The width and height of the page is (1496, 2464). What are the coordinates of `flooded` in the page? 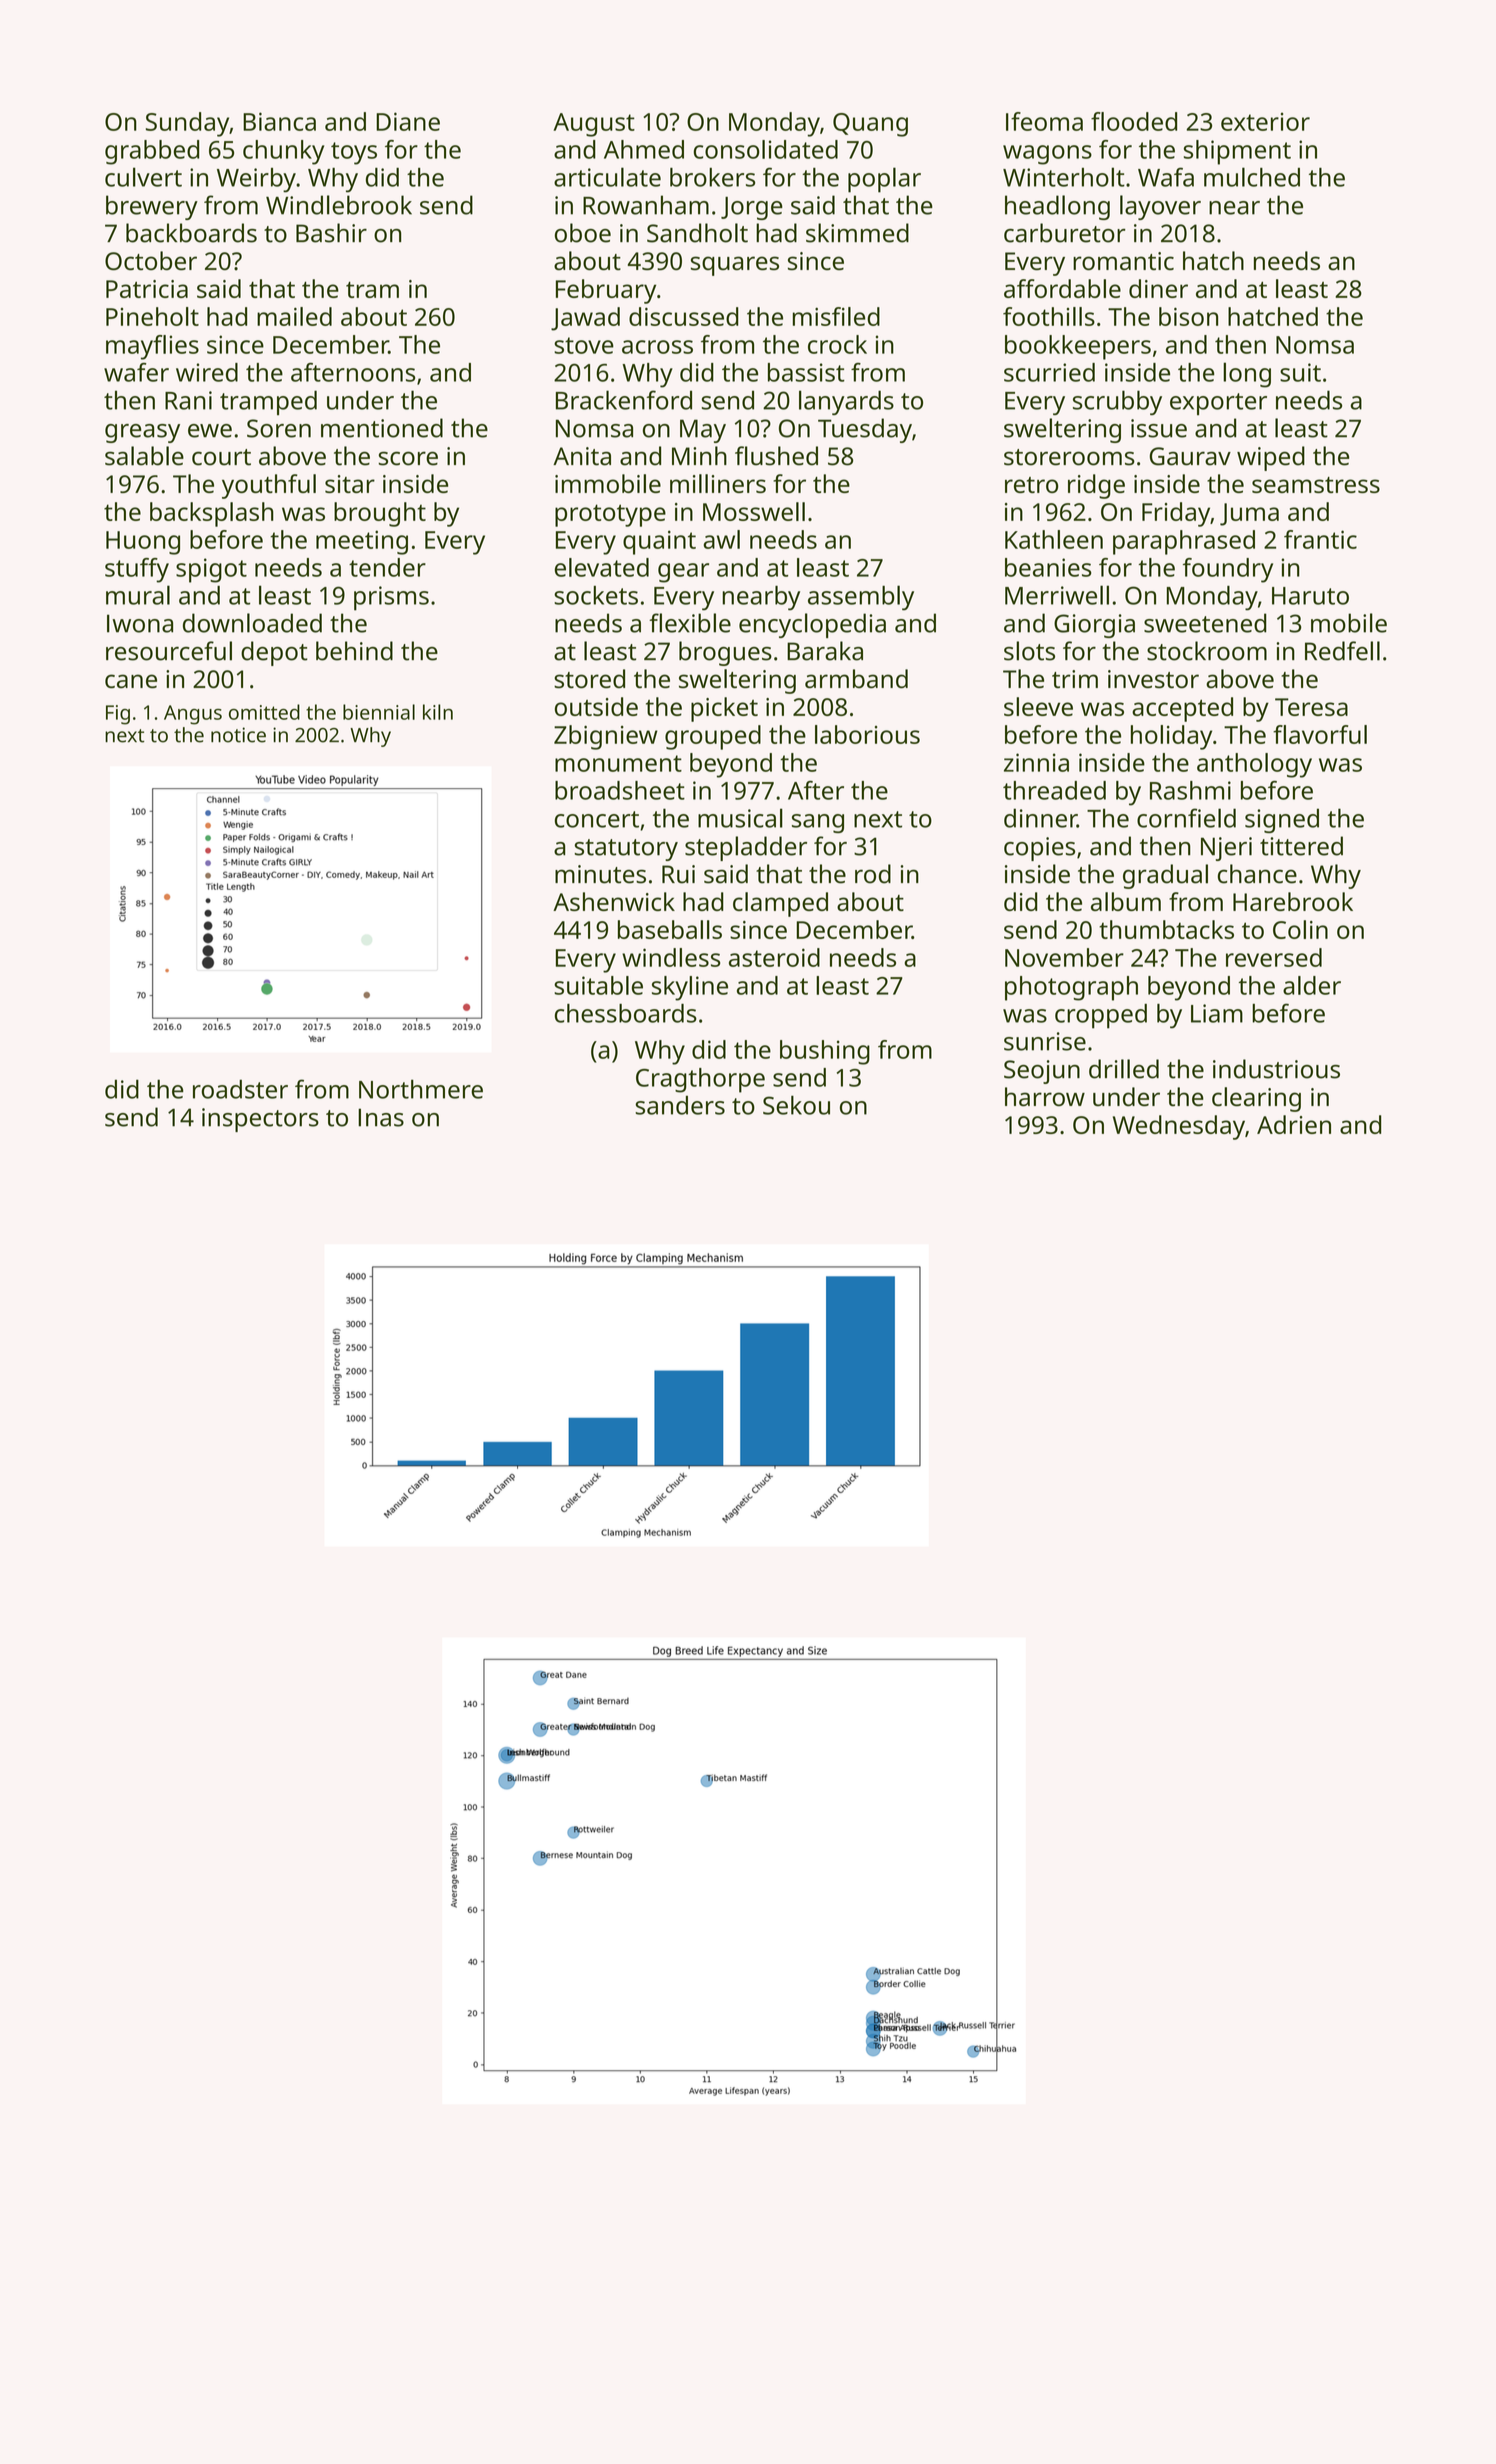 It's located at (1134, 121).
